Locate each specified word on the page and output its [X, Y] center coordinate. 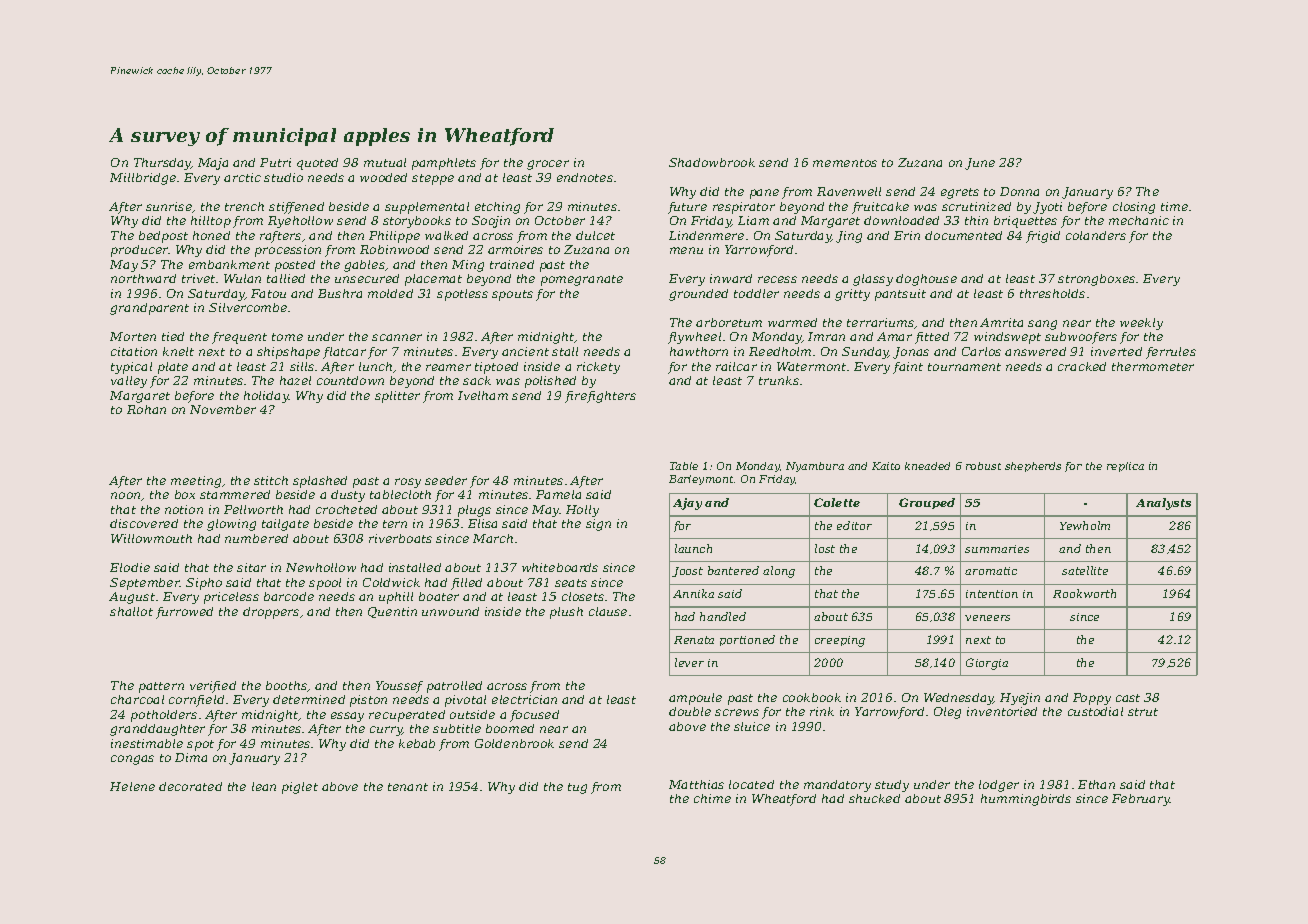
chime [712, 798]
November [223, 409]
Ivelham [483, 395]
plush [566, 613]
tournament [964, 367]
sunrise [169, 206]
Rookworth [1084, 593]
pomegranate [582, 280]
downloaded [901, 220]
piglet [300, 788]
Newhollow [321, 567]
